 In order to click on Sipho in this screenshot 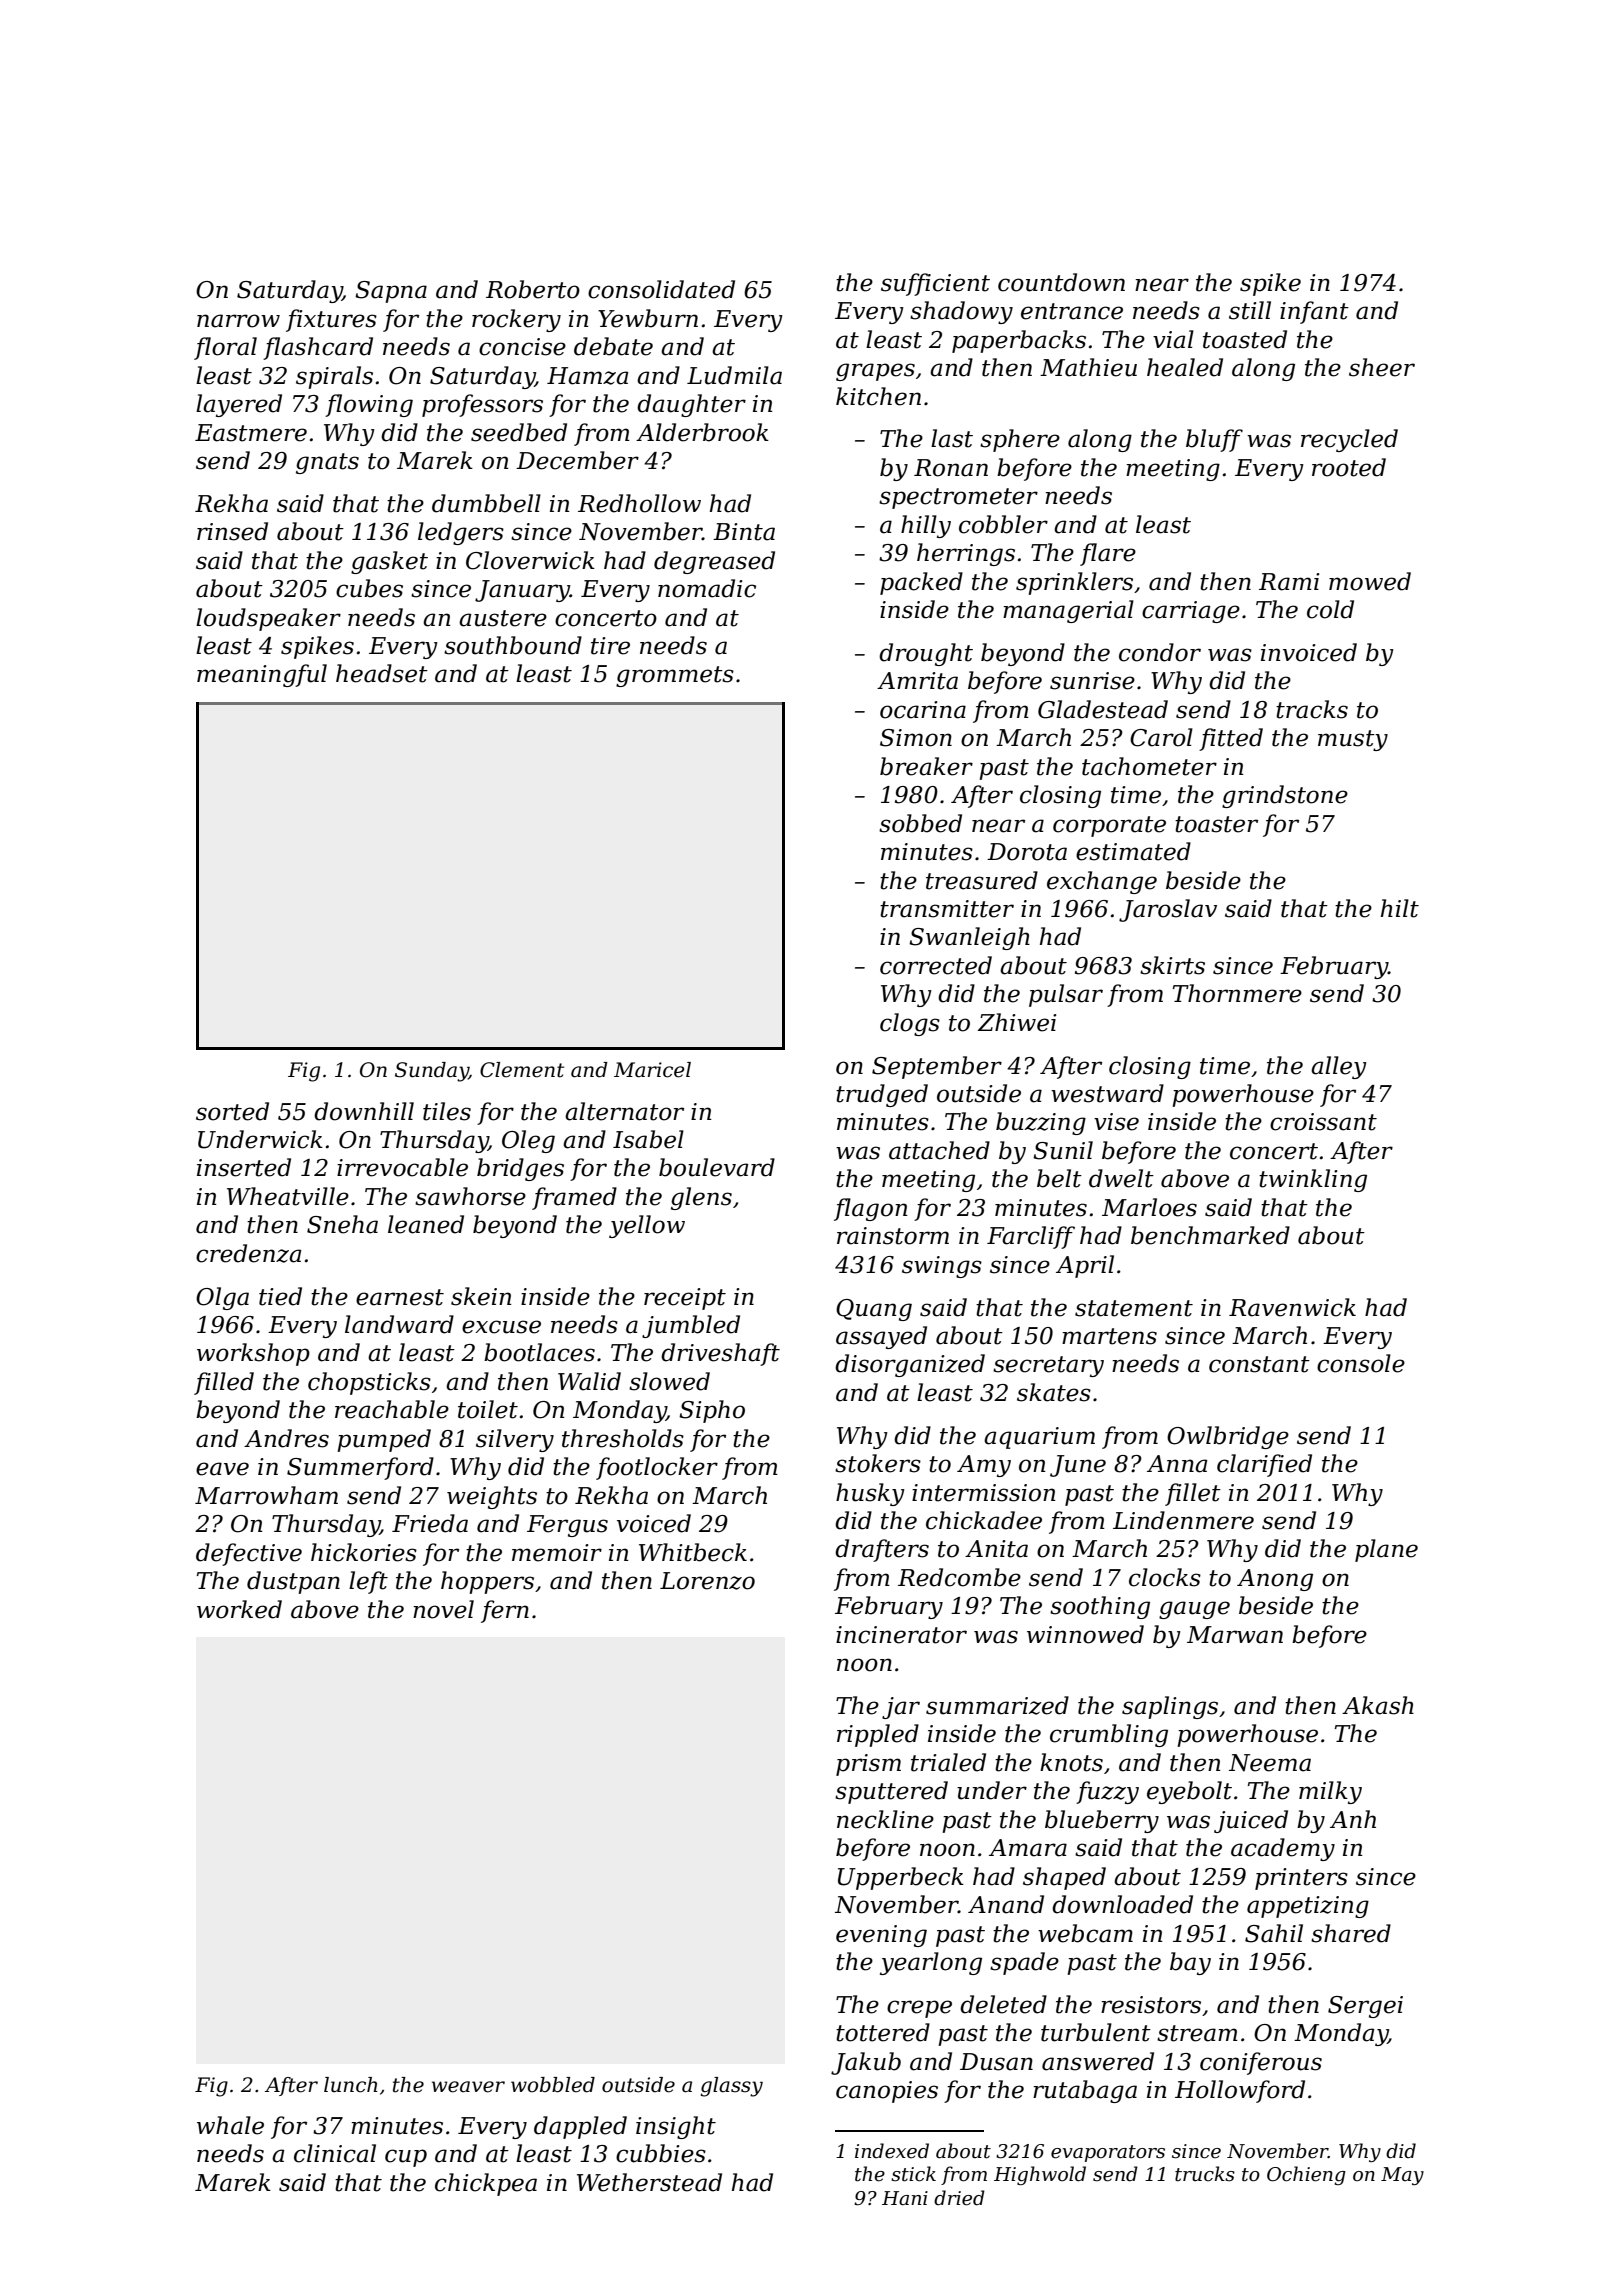, I will do `click(712, 1411)`.
